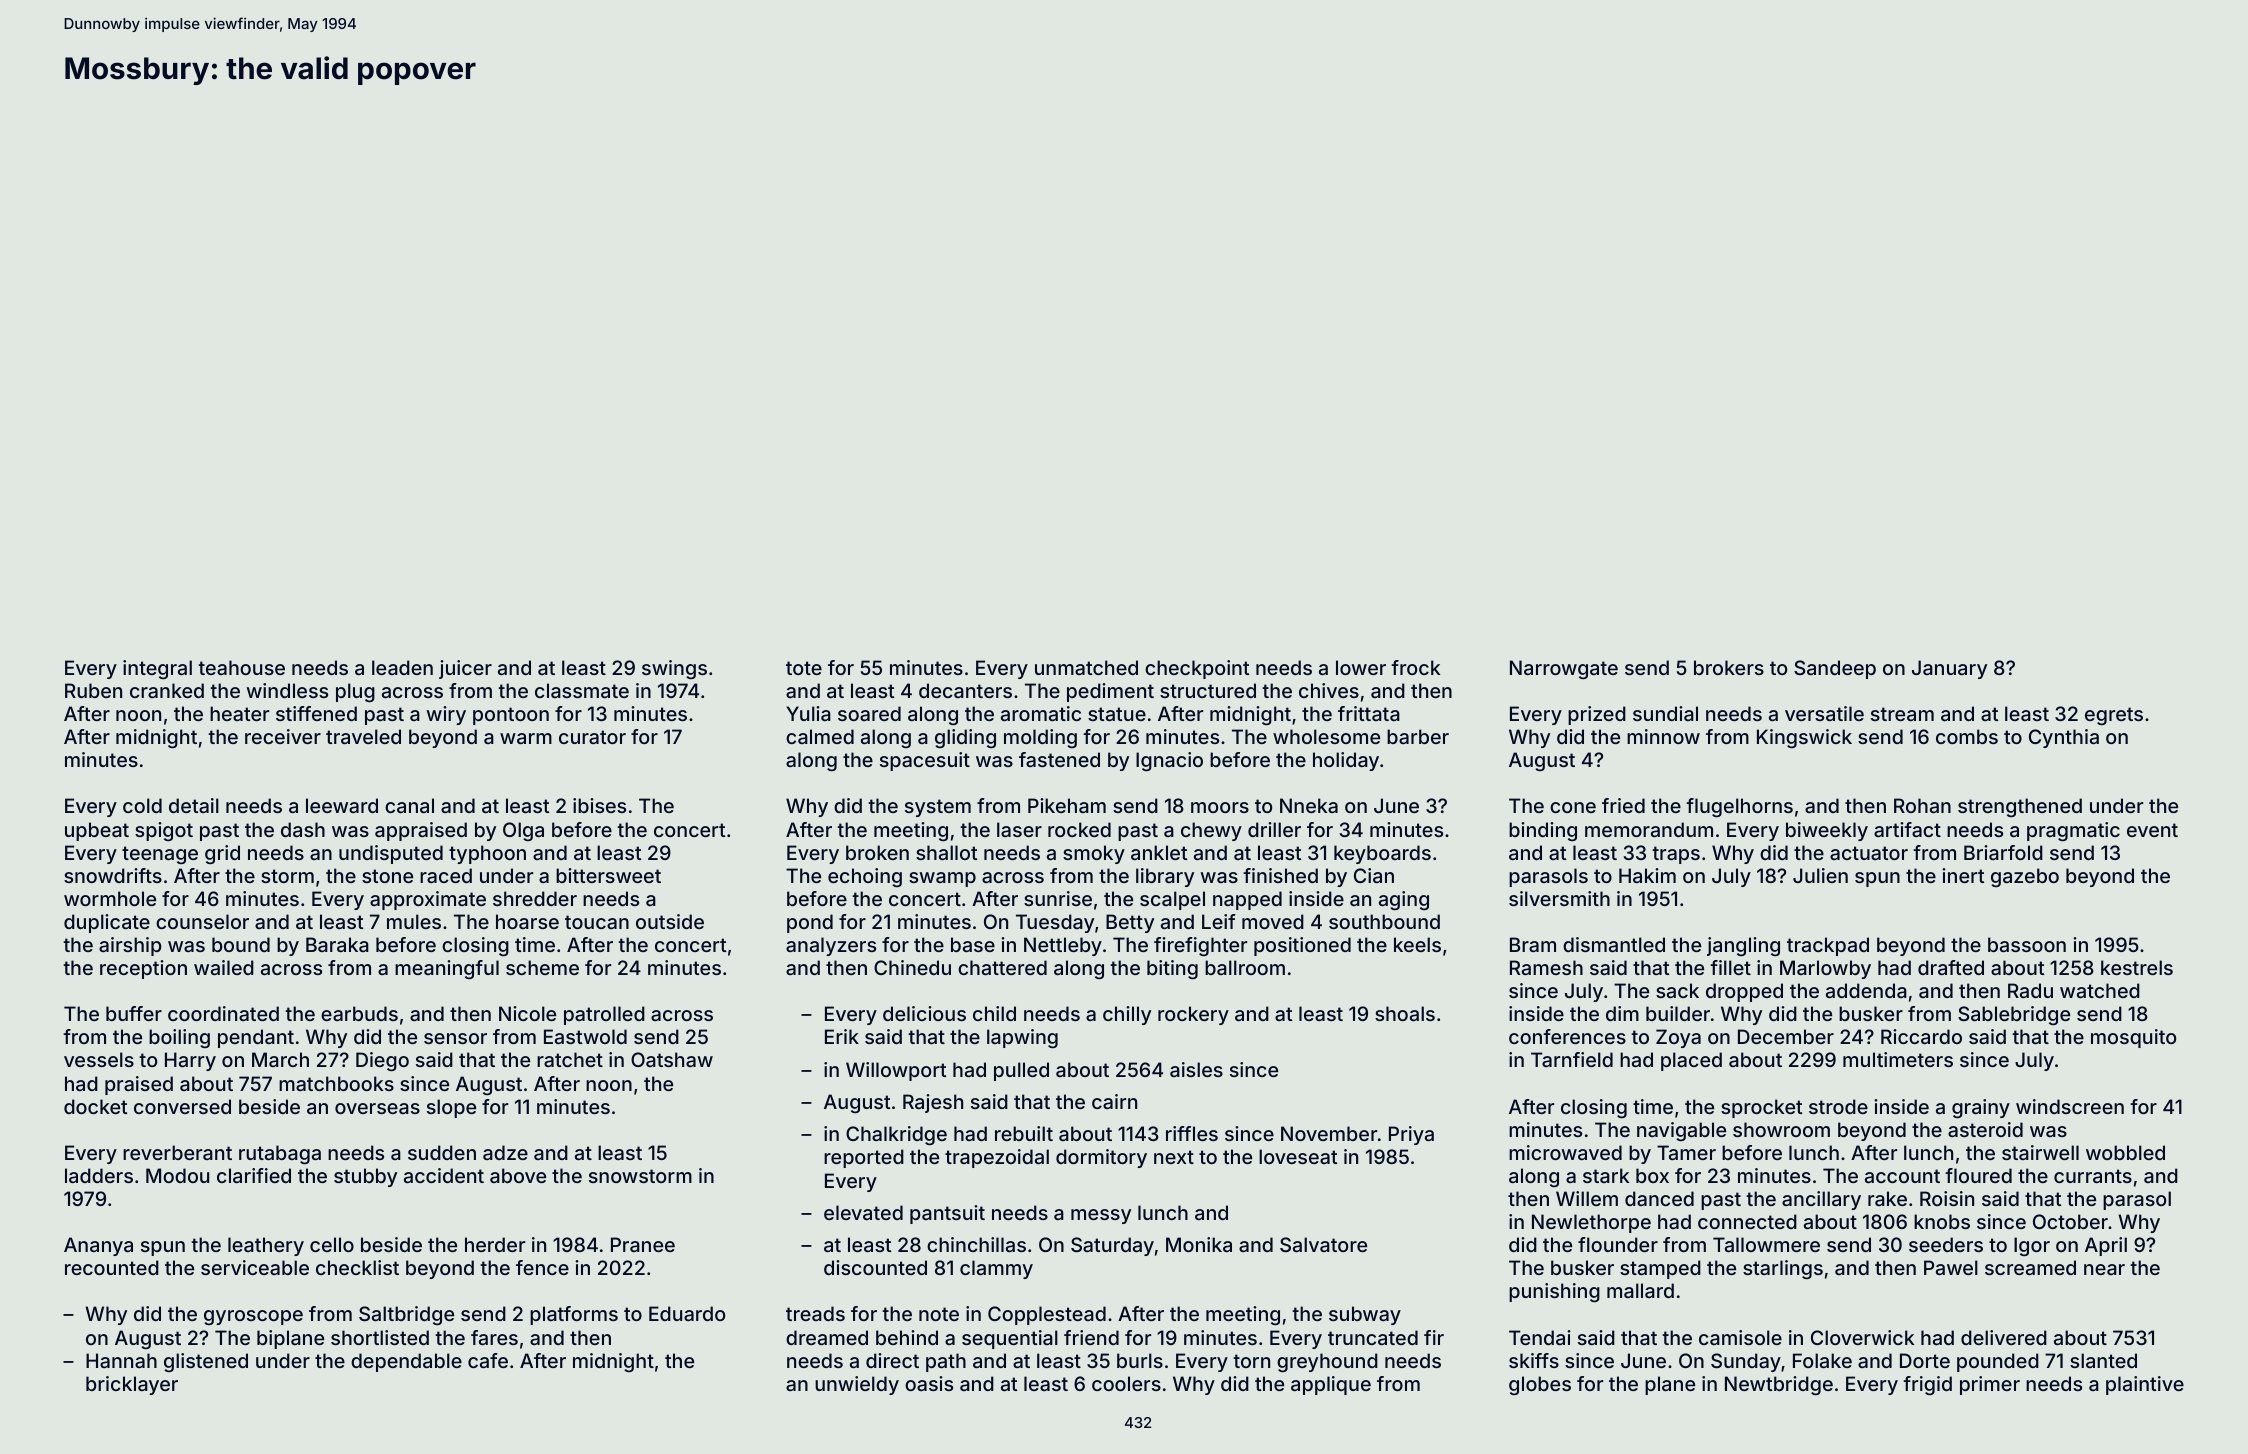 The height and width of the document is (1454, 2248). I want to click on gyroscope, so click(253, 1317).
